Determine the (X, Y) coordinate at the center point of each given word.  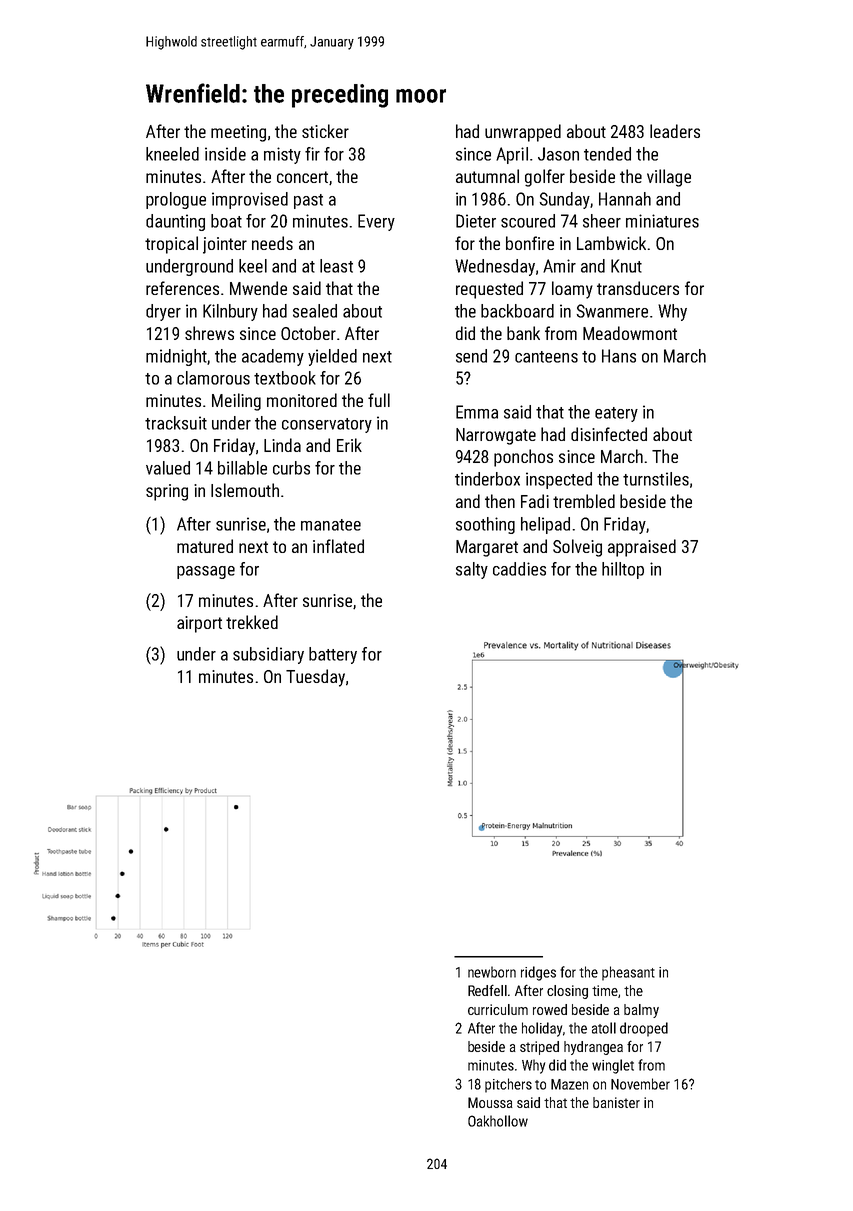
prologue (176, 200)
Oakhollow (498, 1121)
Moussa (490, 1102)
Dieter (476, 221)
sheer (602, 221)
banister (616, 1102)
